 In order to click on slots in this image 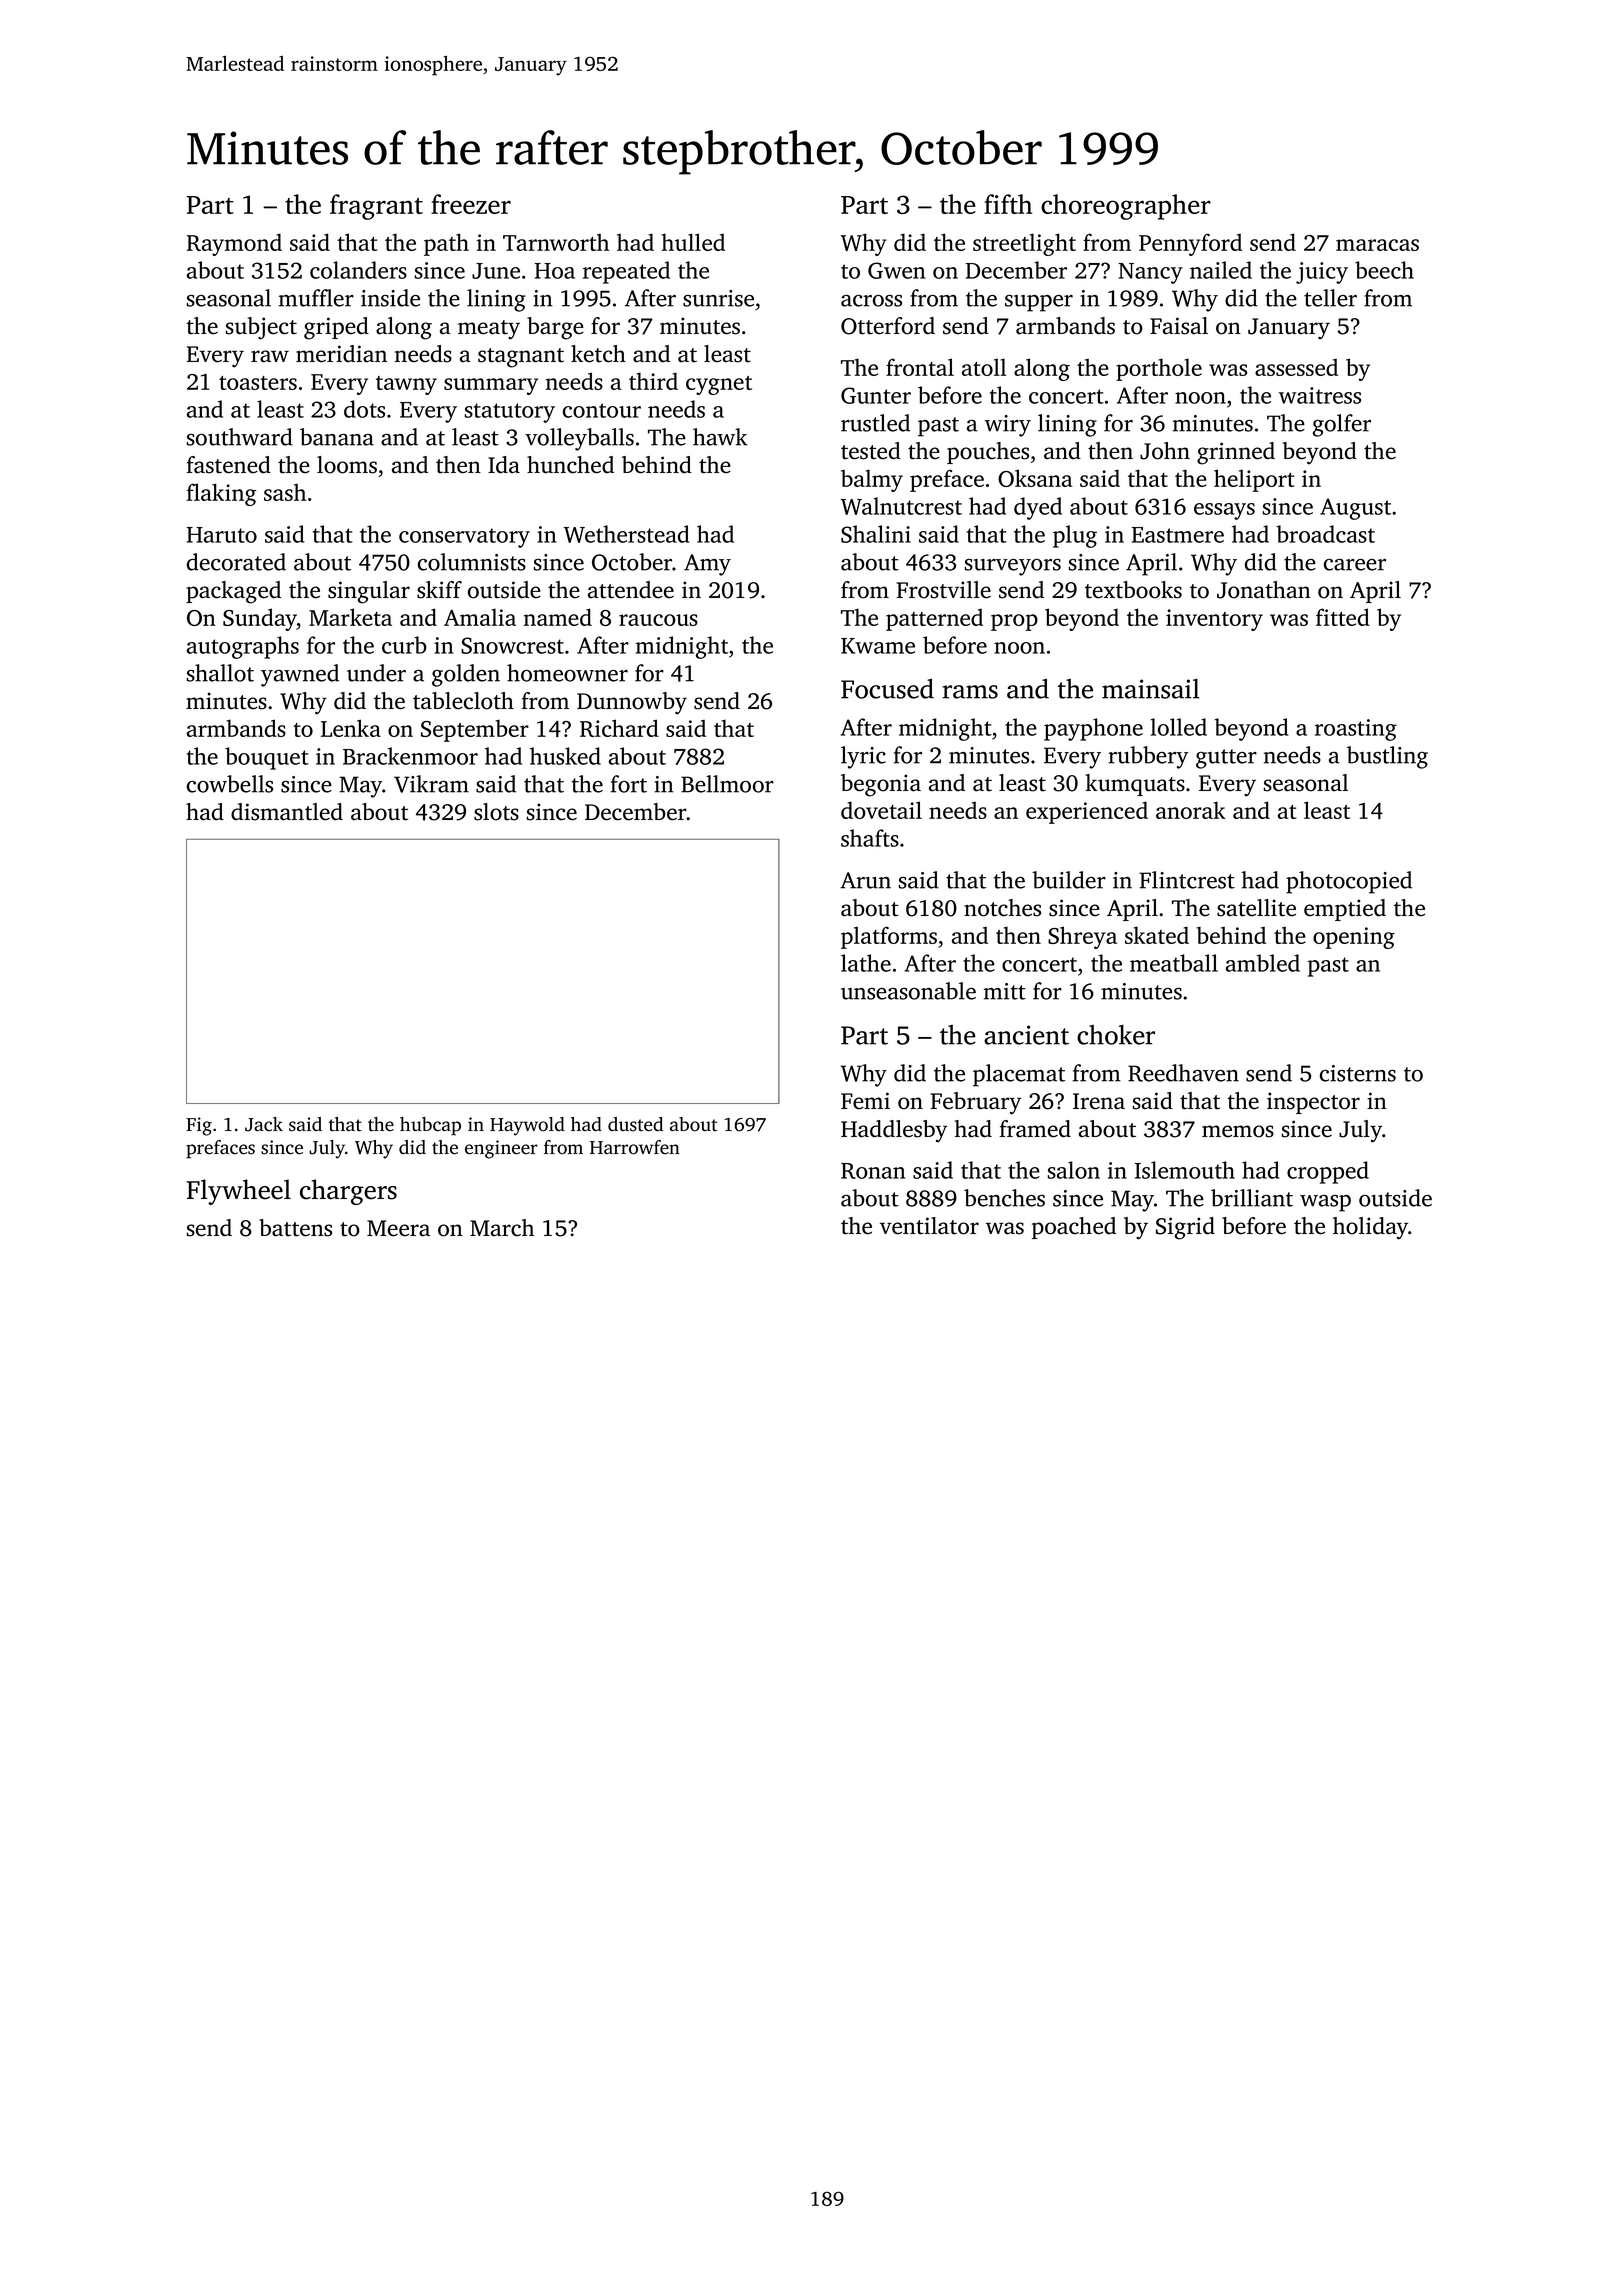, I will do `click(496, 812)`.
